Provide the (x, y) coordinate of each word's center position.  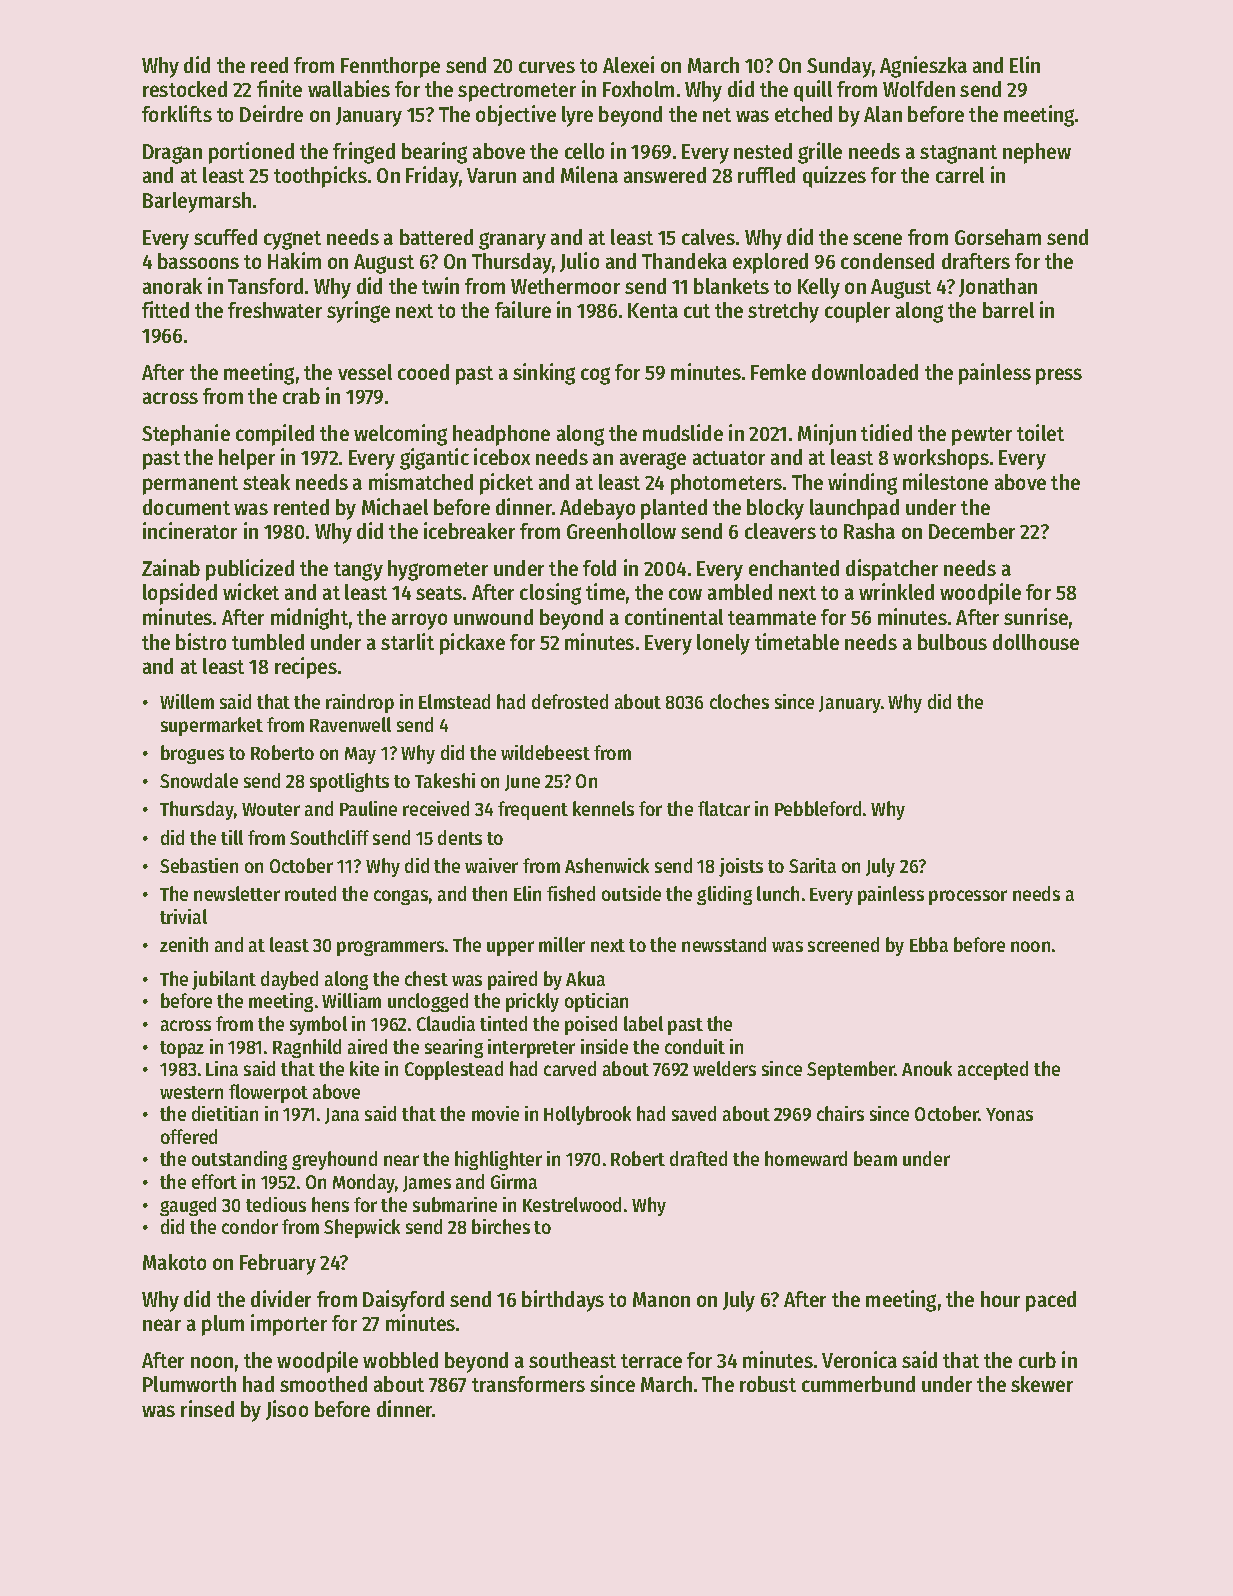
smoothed (323, 1384)
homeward (806, 1158)
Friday (432, 177)
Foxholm (638, 89)
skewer (1042, 1384)
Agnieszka (923, 67)
